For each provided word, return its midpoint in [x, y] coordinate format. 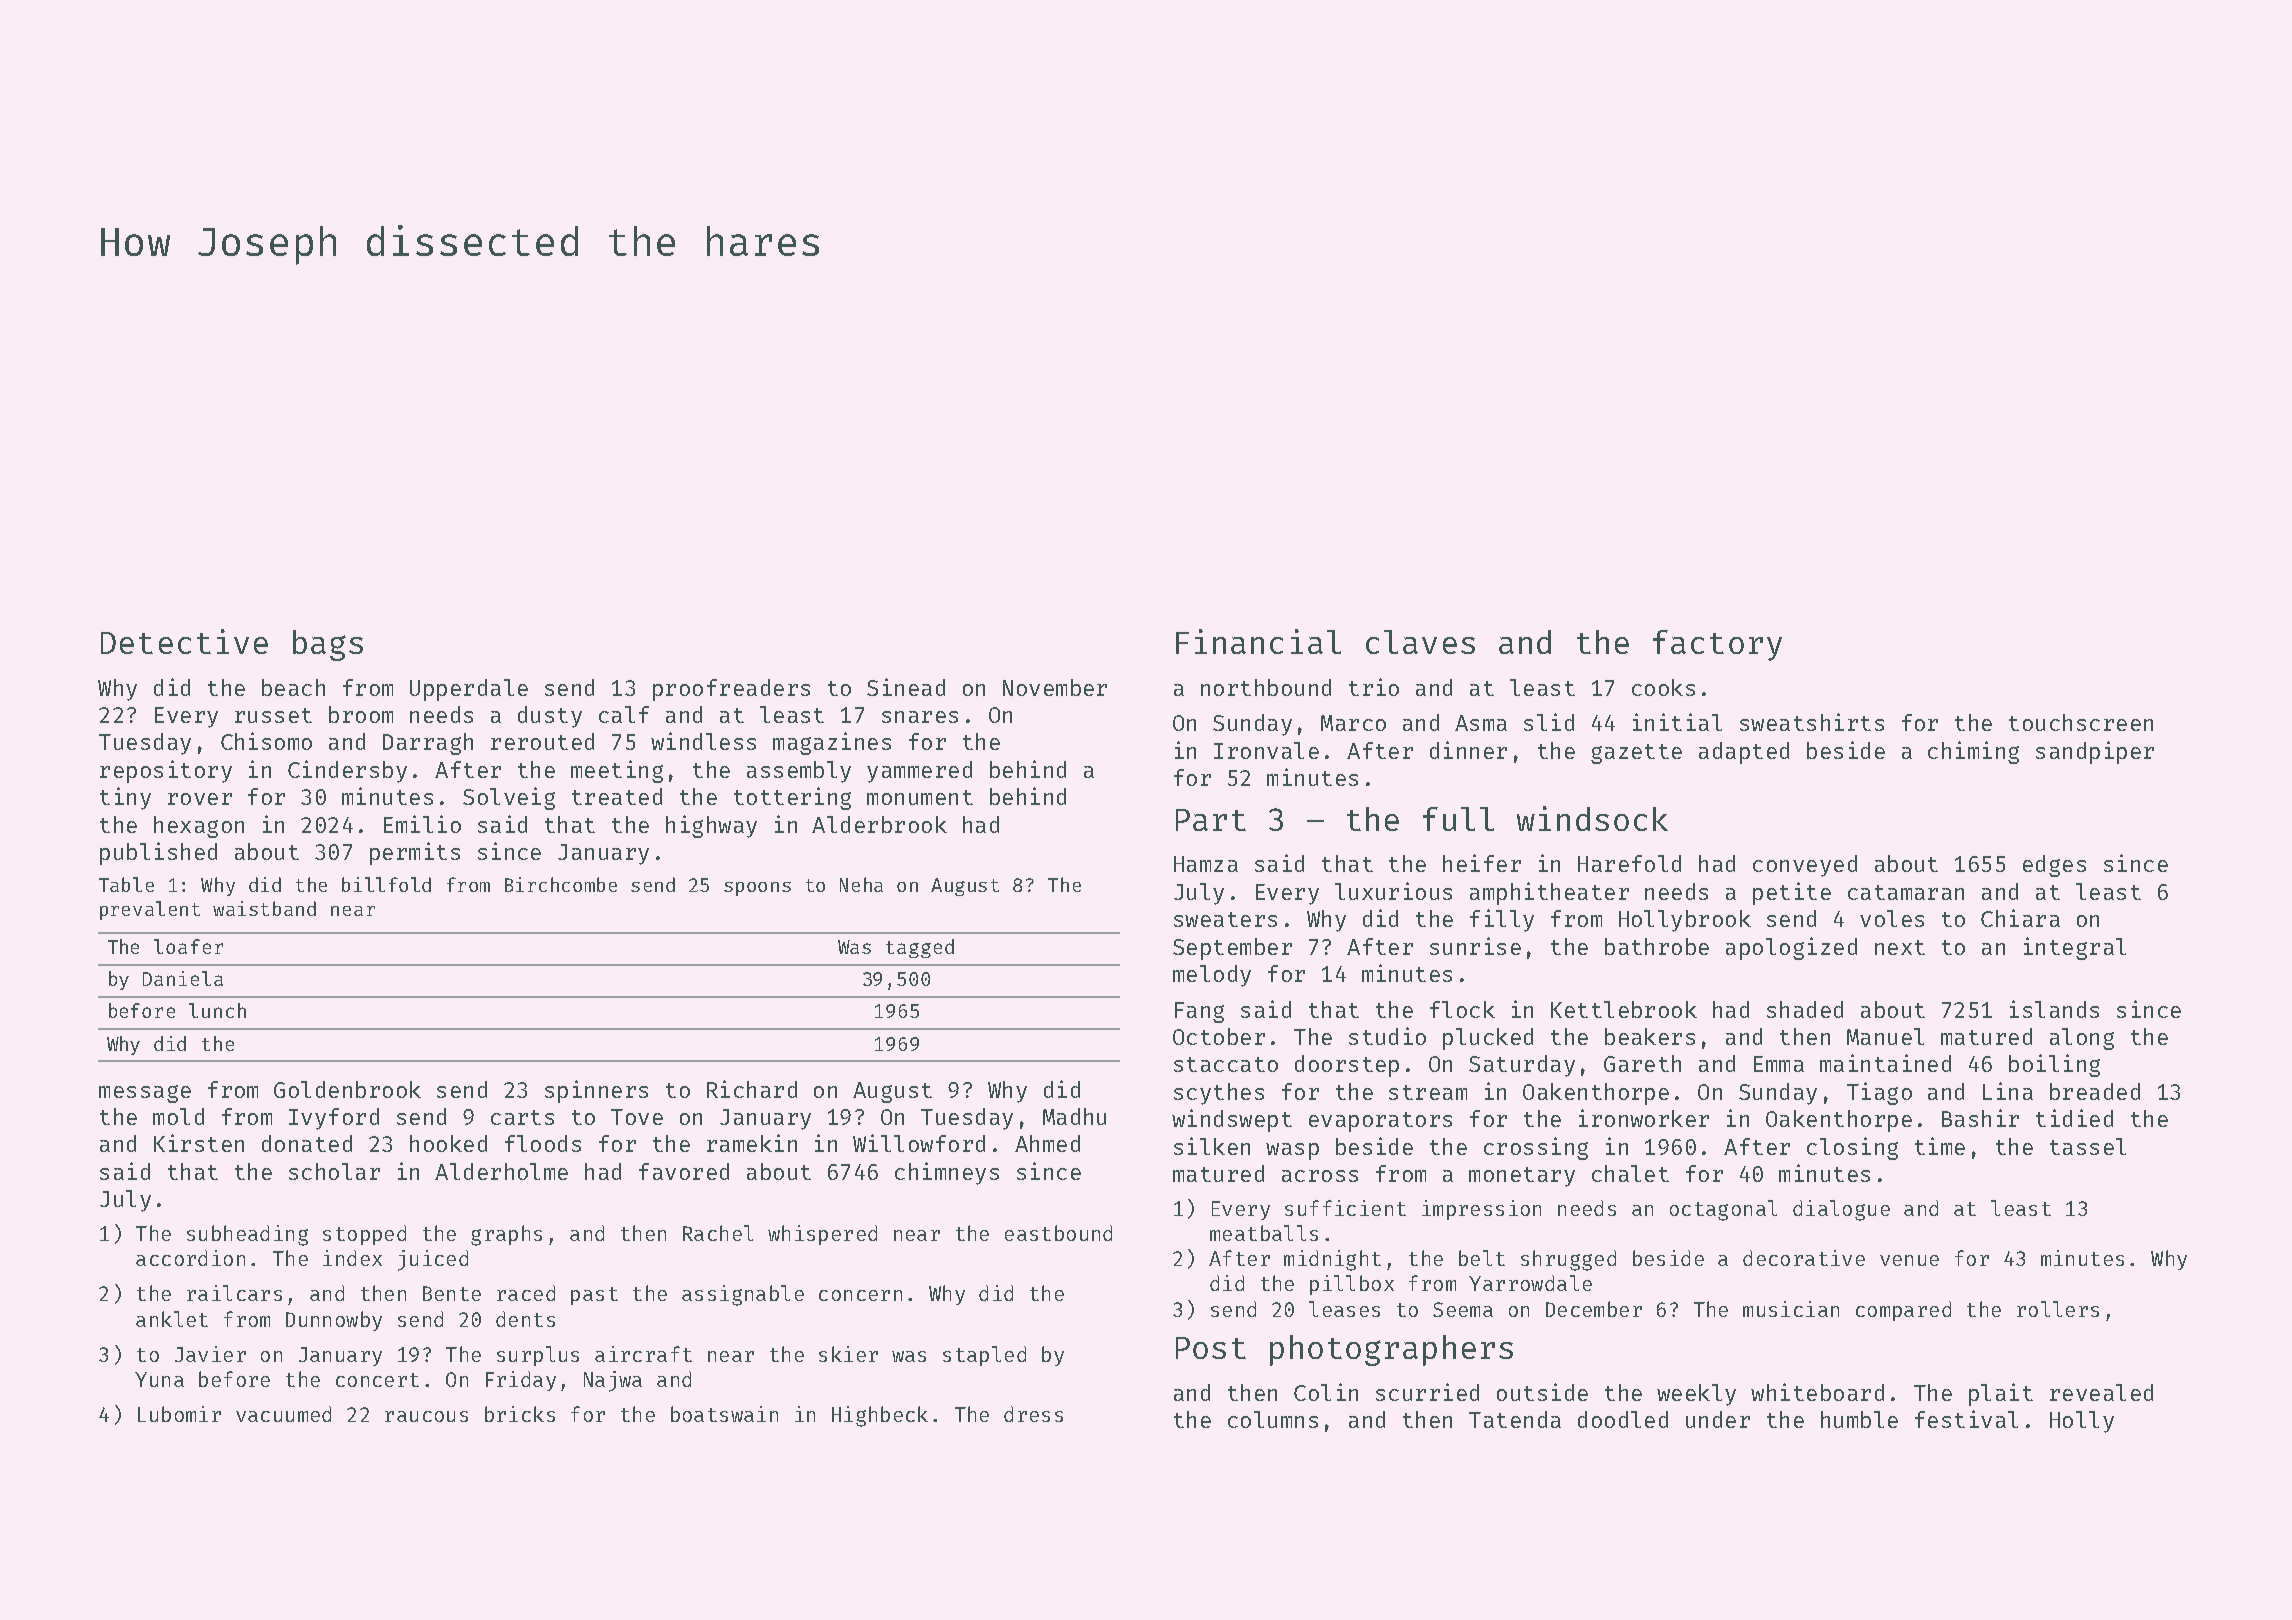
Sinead [906, 687]
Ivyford [334, 1119]
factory [1717, 645]
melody [1212, 976]
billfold [386, 884]
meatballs [1264, 1233]
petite [1792, 893]
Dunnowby [334, 1321]
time [1940, 1146]
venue [1909, 1260]
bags [328, 645]
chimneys [947, 1173]
